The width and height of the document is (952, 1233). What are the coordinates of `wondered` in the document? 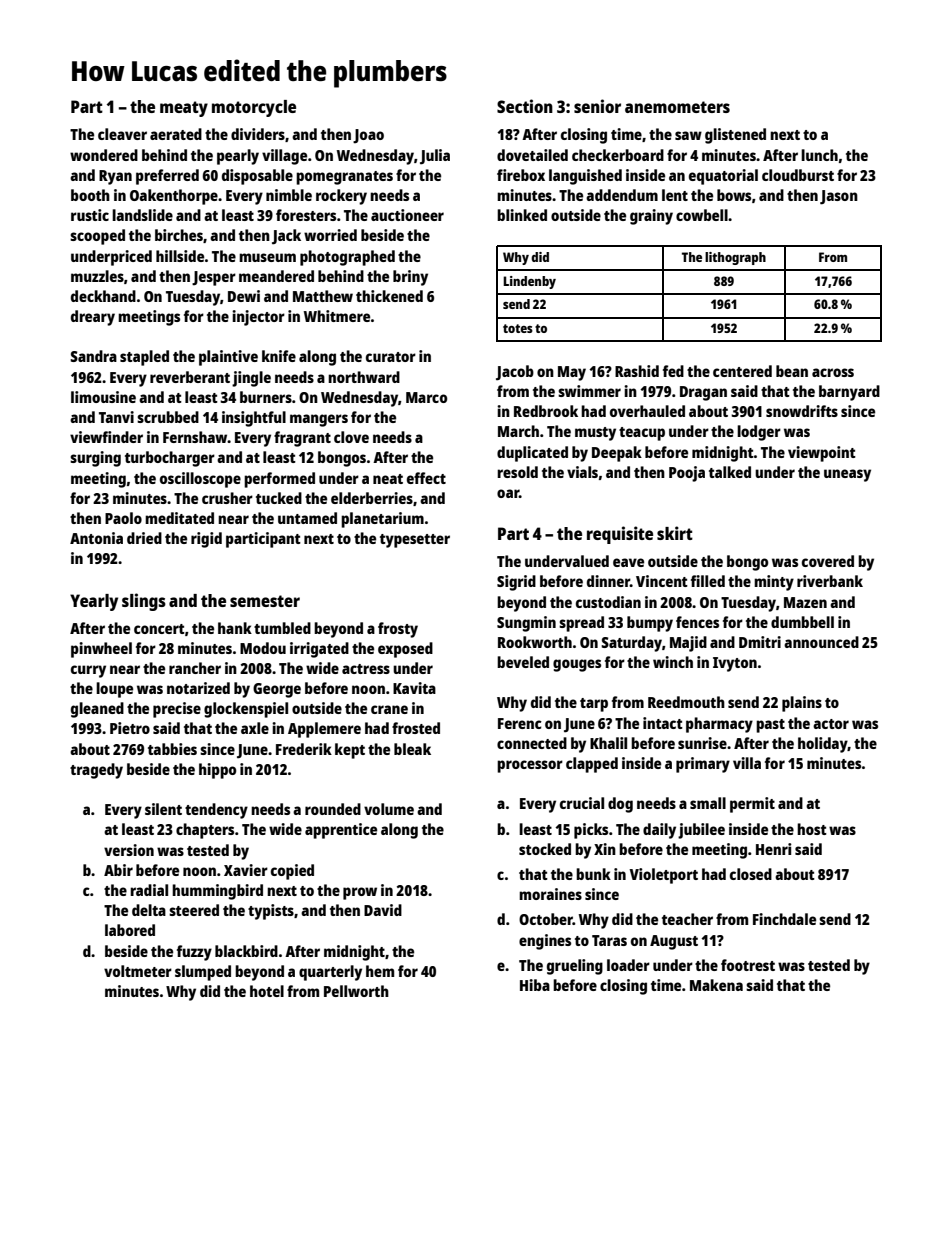 It's located at (104, 155).
